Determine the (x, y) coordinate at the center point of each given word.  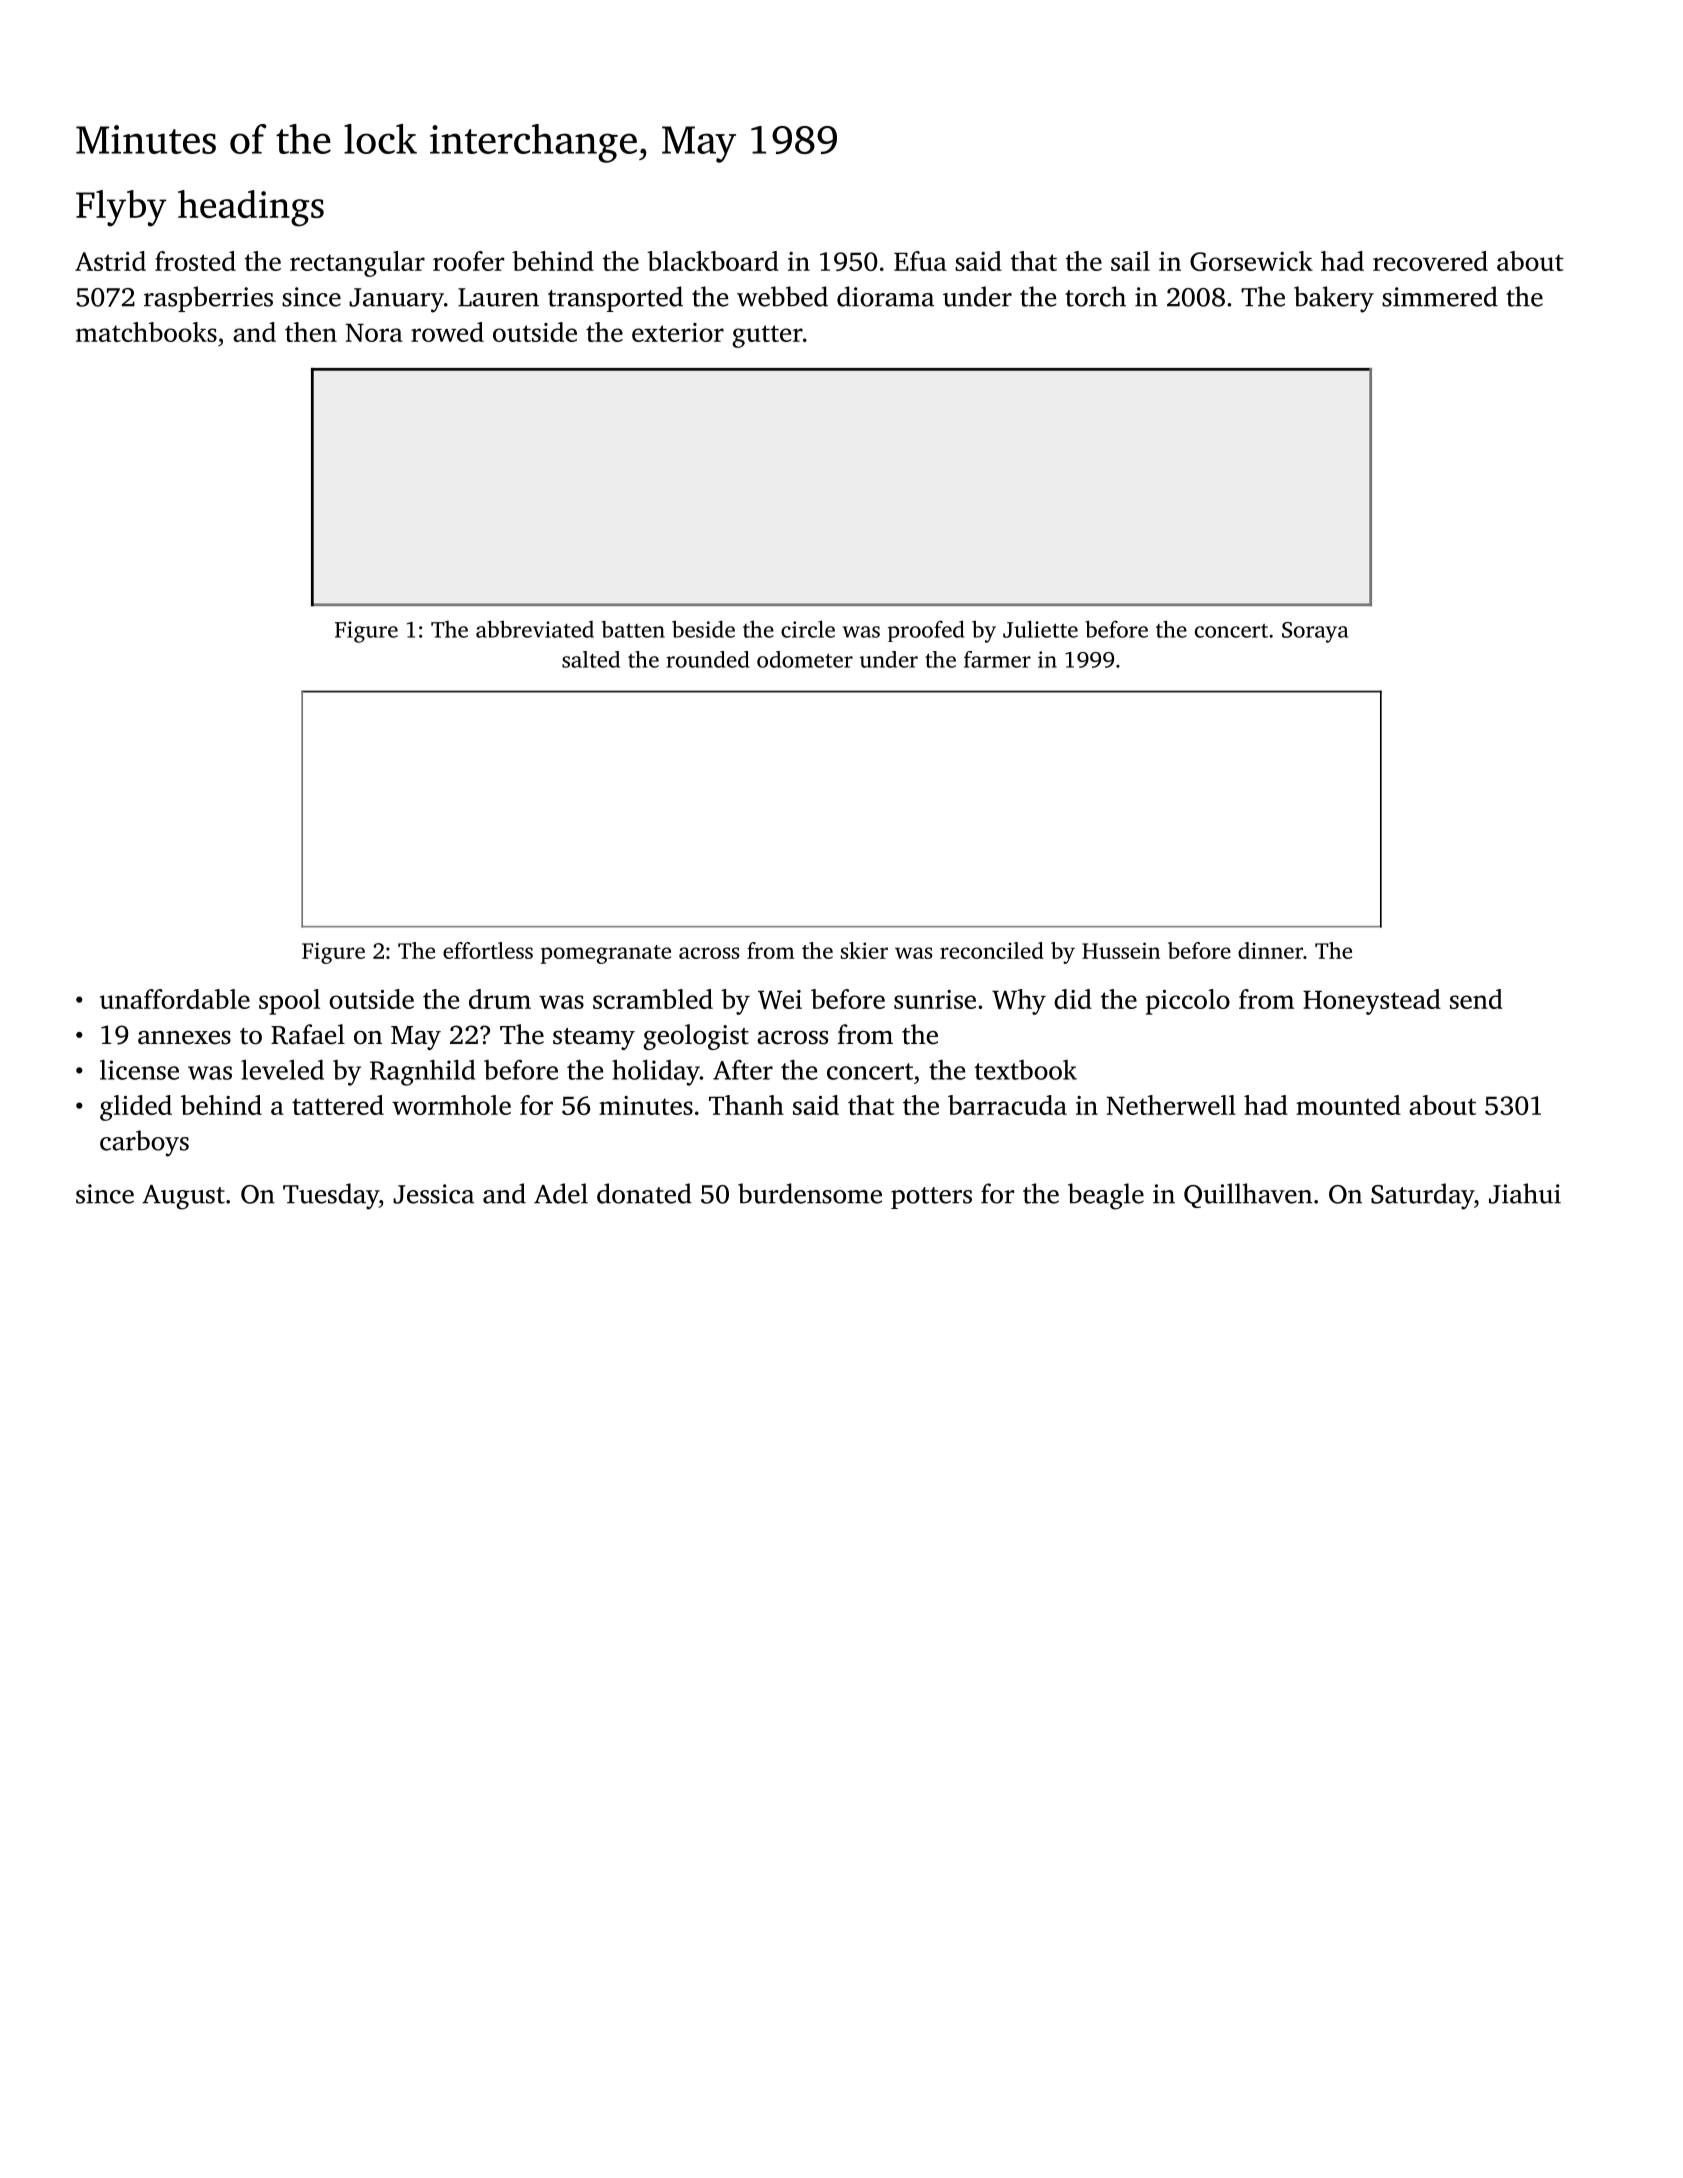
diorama (885, 296)
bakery (1334, 299)
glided (136, 1108)
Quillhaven (1248, 1195)
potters (931, 1198)
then (311, 332)
